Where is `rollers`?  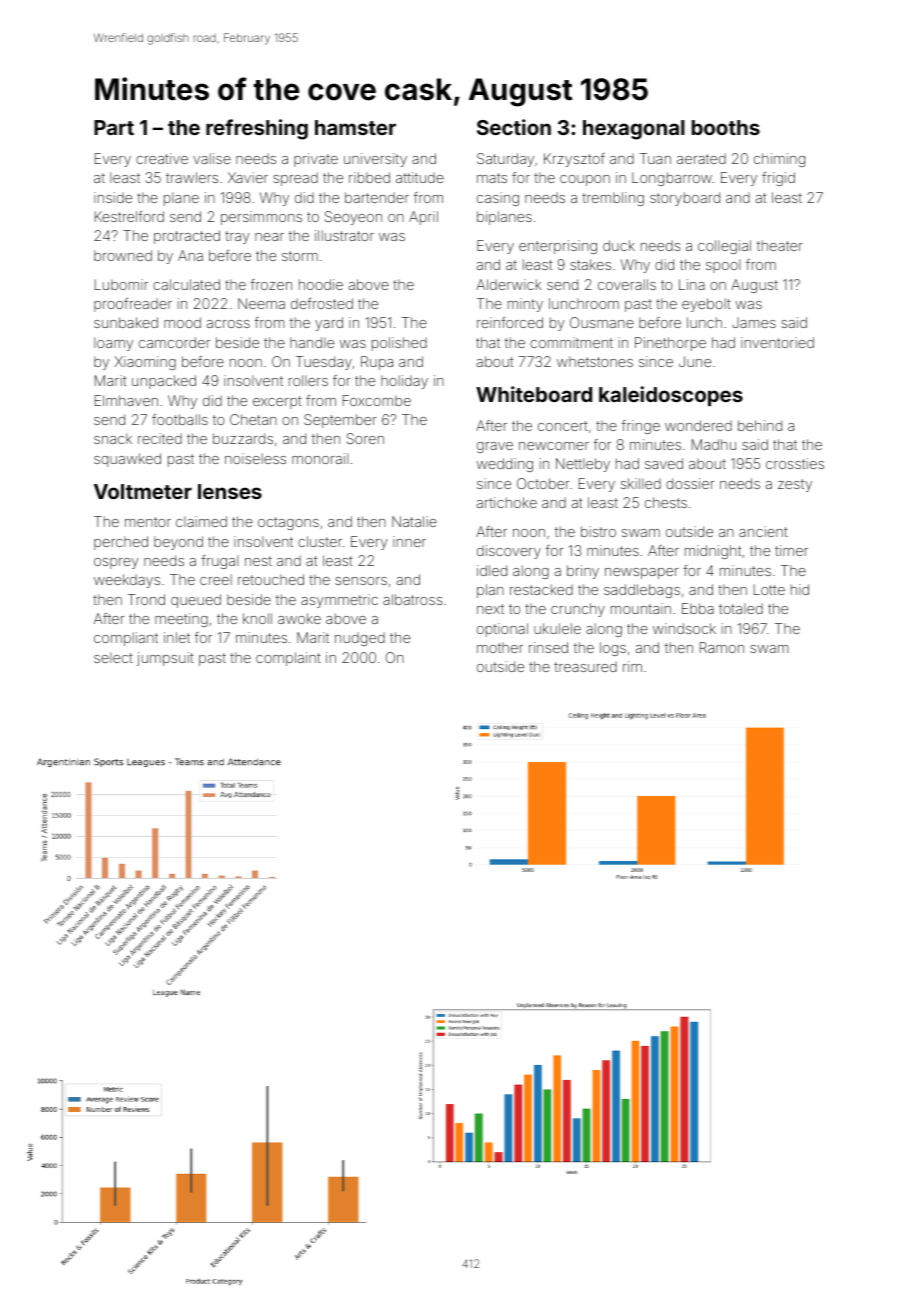
rollers is located at coordinates (308, 380).
